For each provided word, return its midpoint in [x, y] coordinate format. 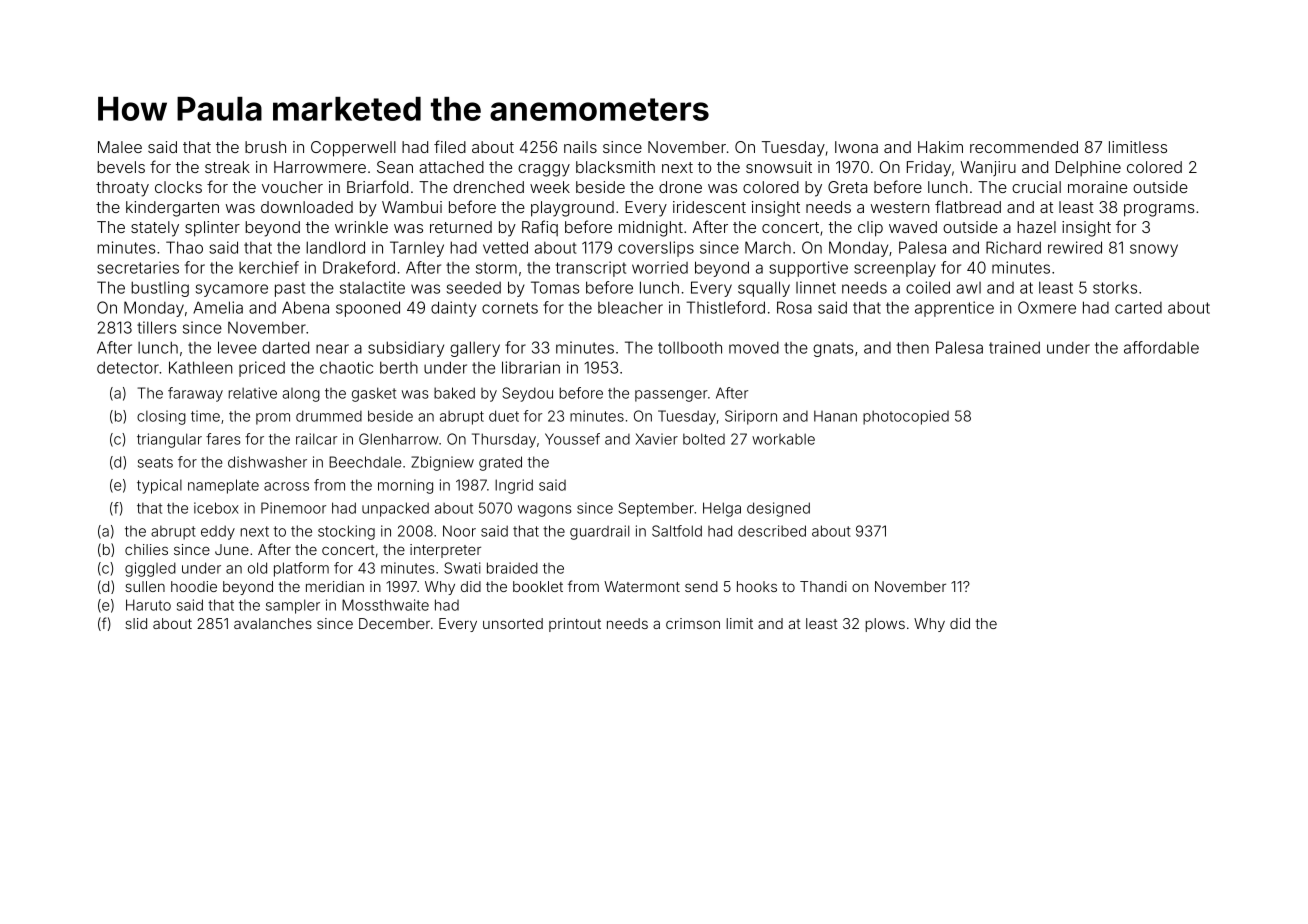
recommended [1024, 147]
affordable [1161, 347]
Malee [120, 147]
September [656, 509]
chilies [146, 549]
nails [580, 147]
